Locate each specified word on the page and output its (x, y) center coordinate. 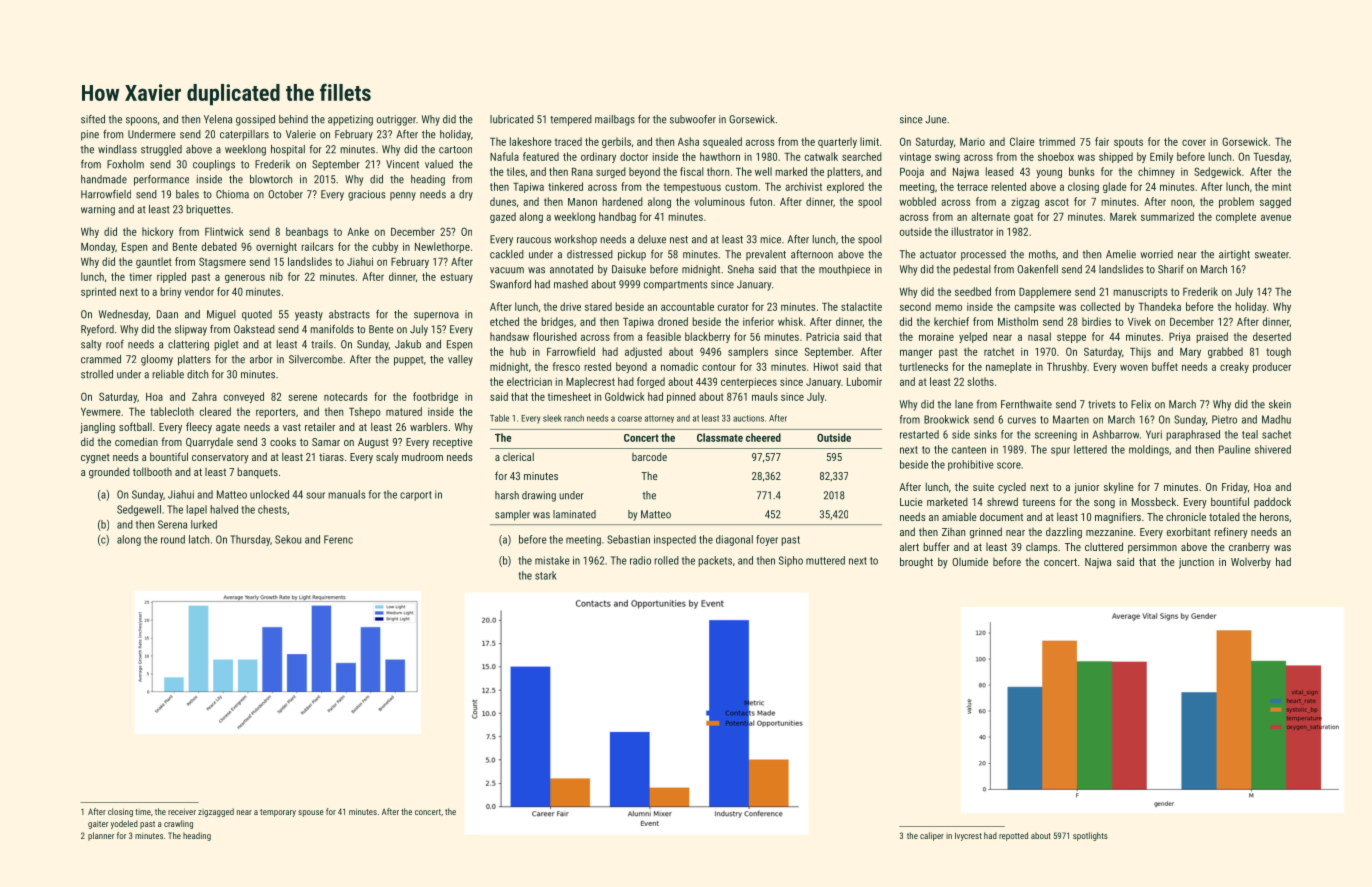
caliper (932, 836)
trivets (1102, 404)
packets (715, 561)
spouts (1128, 143)
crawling (178, 824)
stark (546, 575)
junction (1196, 563)
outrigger (396, 120)
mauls (765, 396)
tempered (571, 120)
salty (91, 345)
